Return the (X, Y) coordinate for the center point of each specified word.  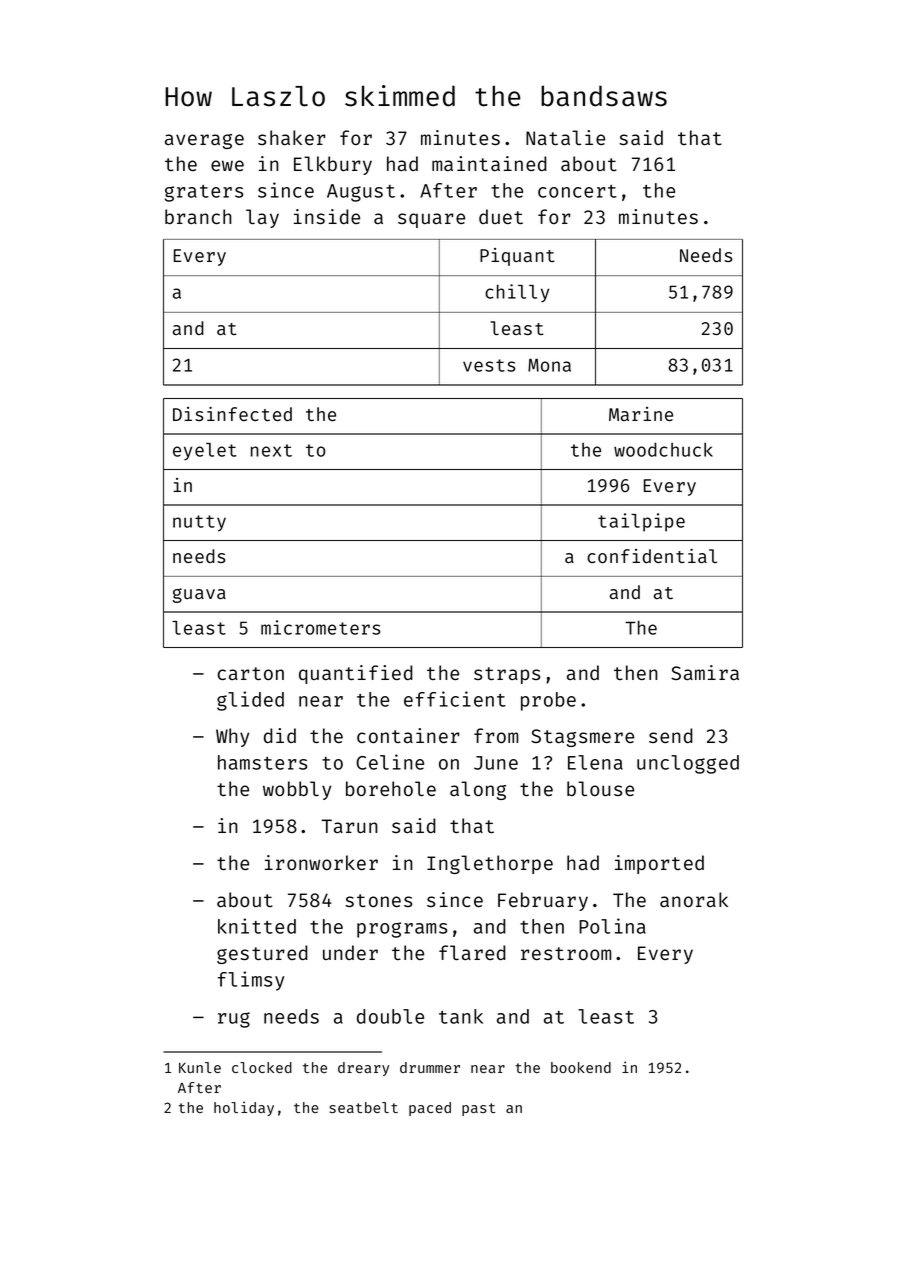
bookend (581, 1067)
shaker (292, 137)
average (204, 141)
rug (234, 1020)
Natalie (565, 137)
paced (430, 1109)
